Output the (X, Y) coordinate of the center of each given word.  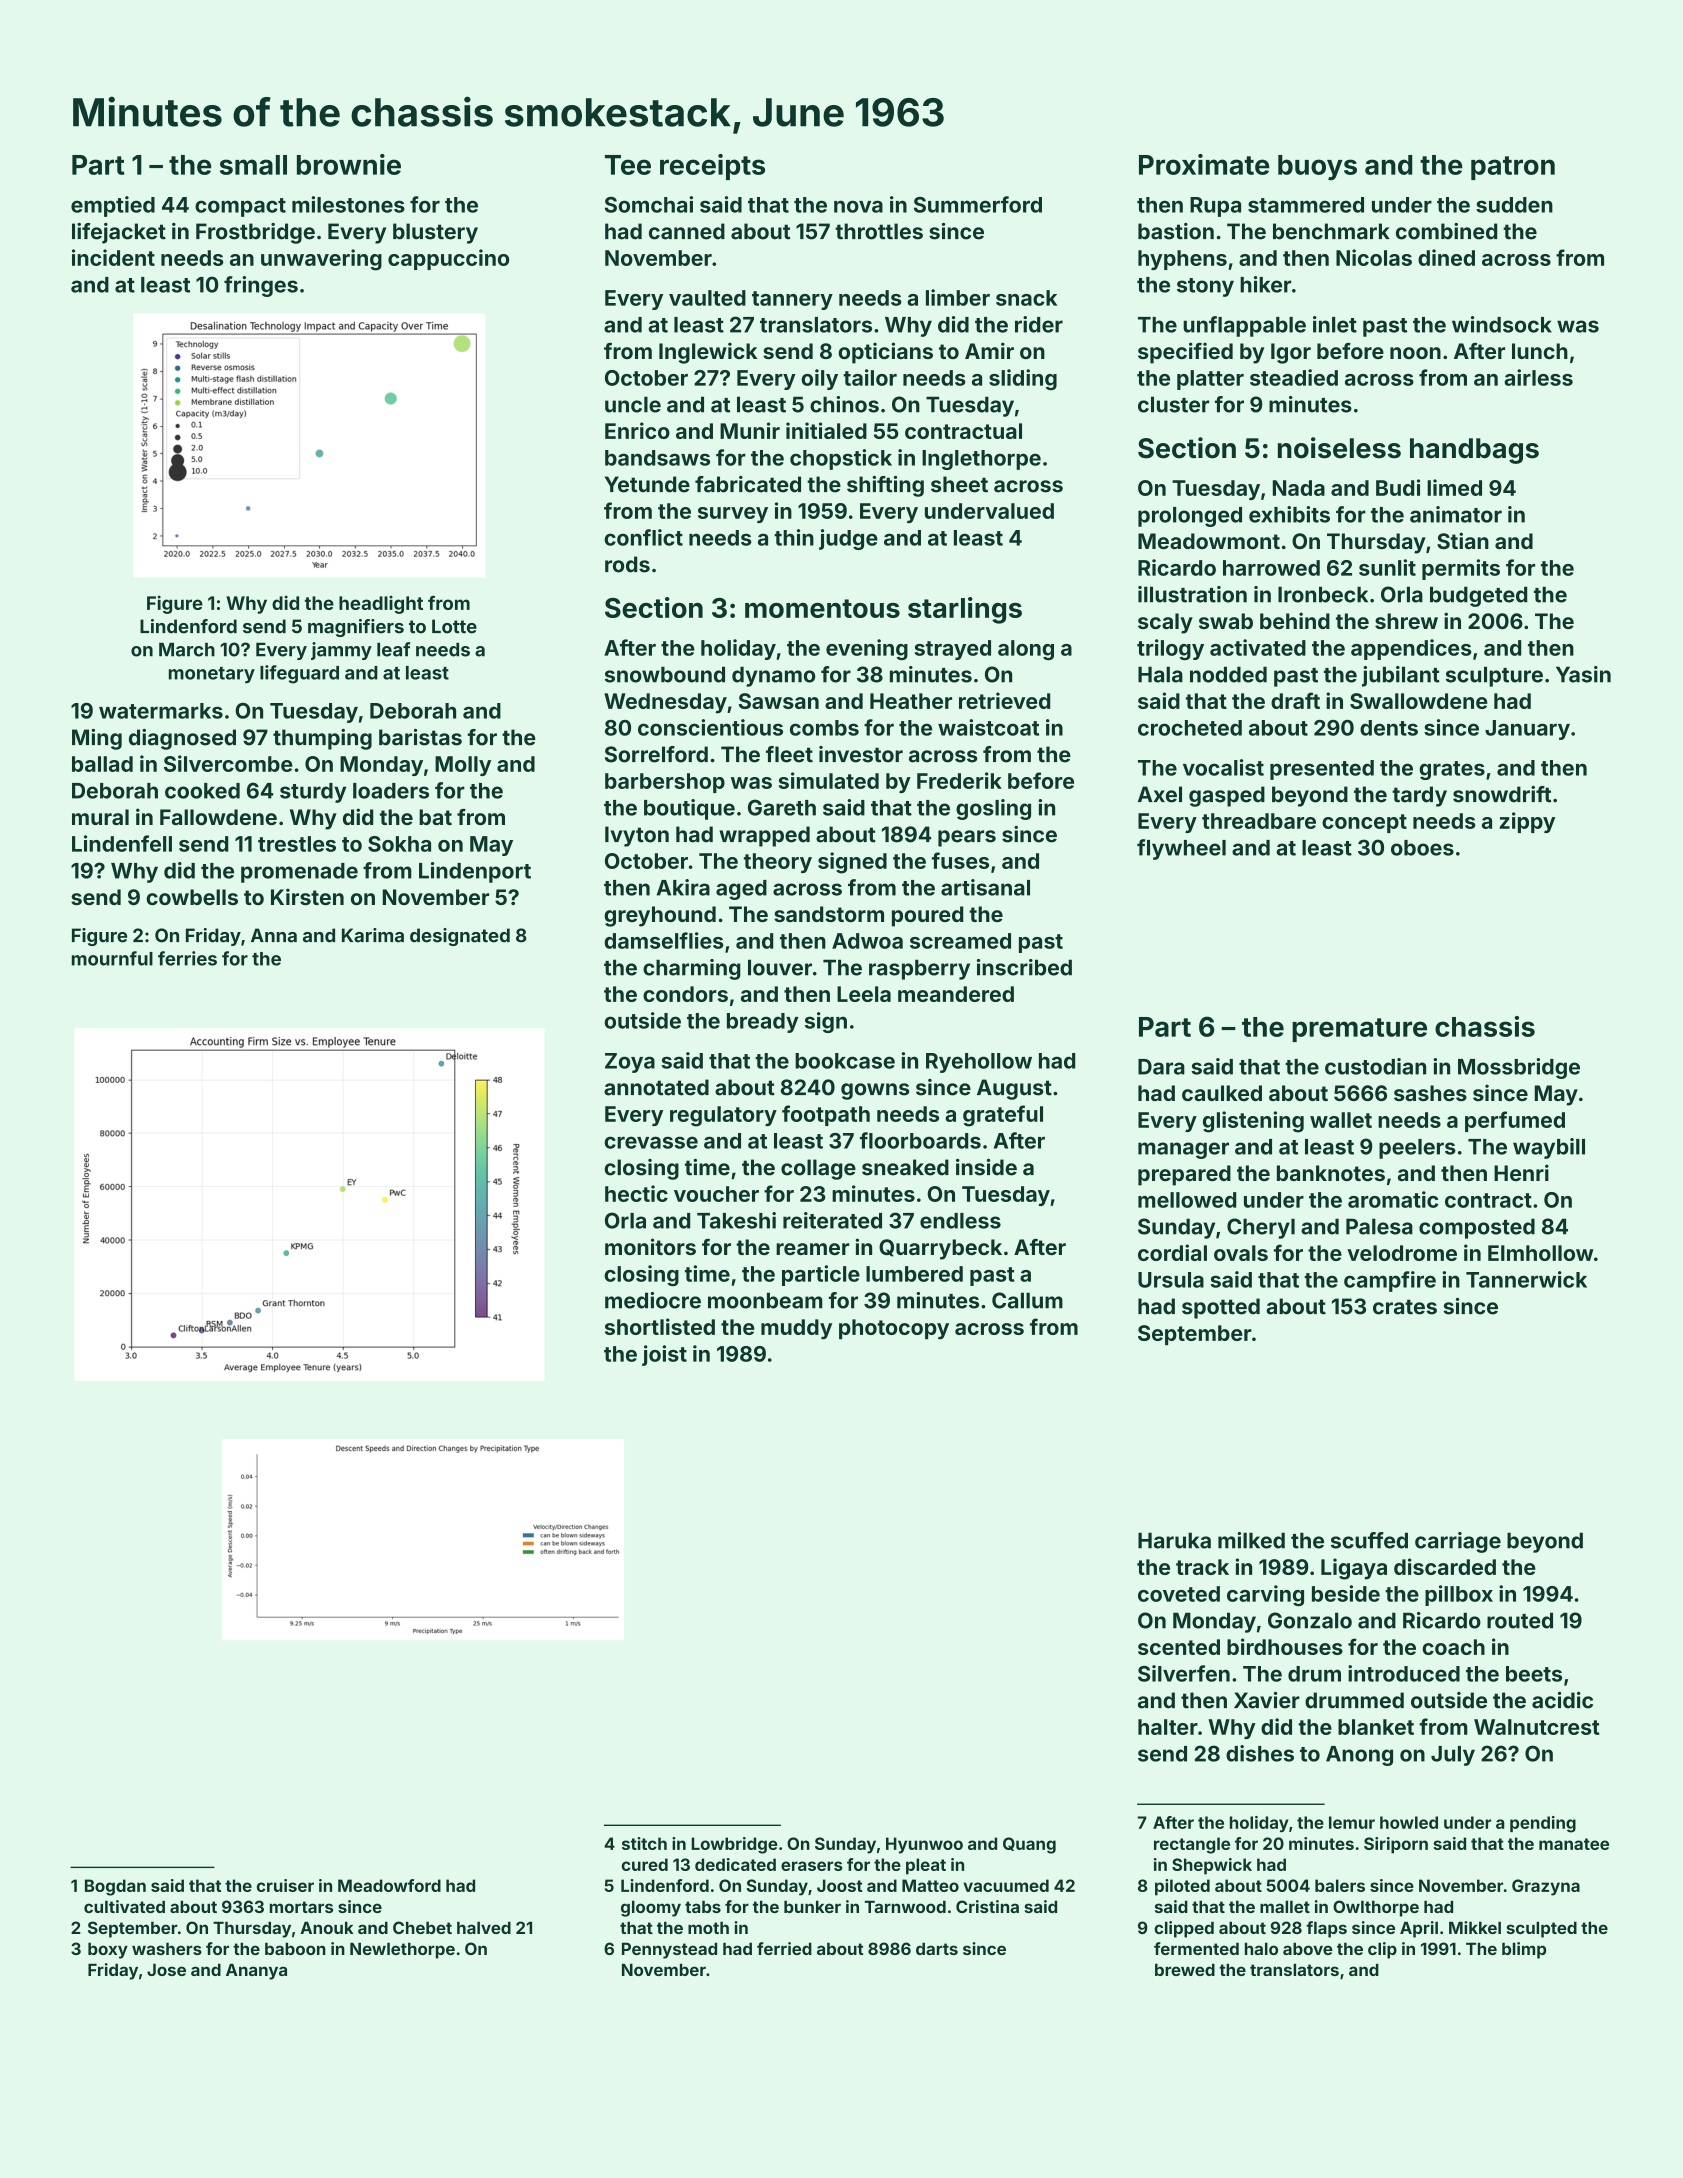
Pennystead (669, 1951)
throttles (879, 231)
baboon (295, 1949)
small (253, 165)
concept (1364, 823)
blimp (1524, 1950)
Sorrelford (656, 754)
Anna (274, 935)
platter (1210, 380)
